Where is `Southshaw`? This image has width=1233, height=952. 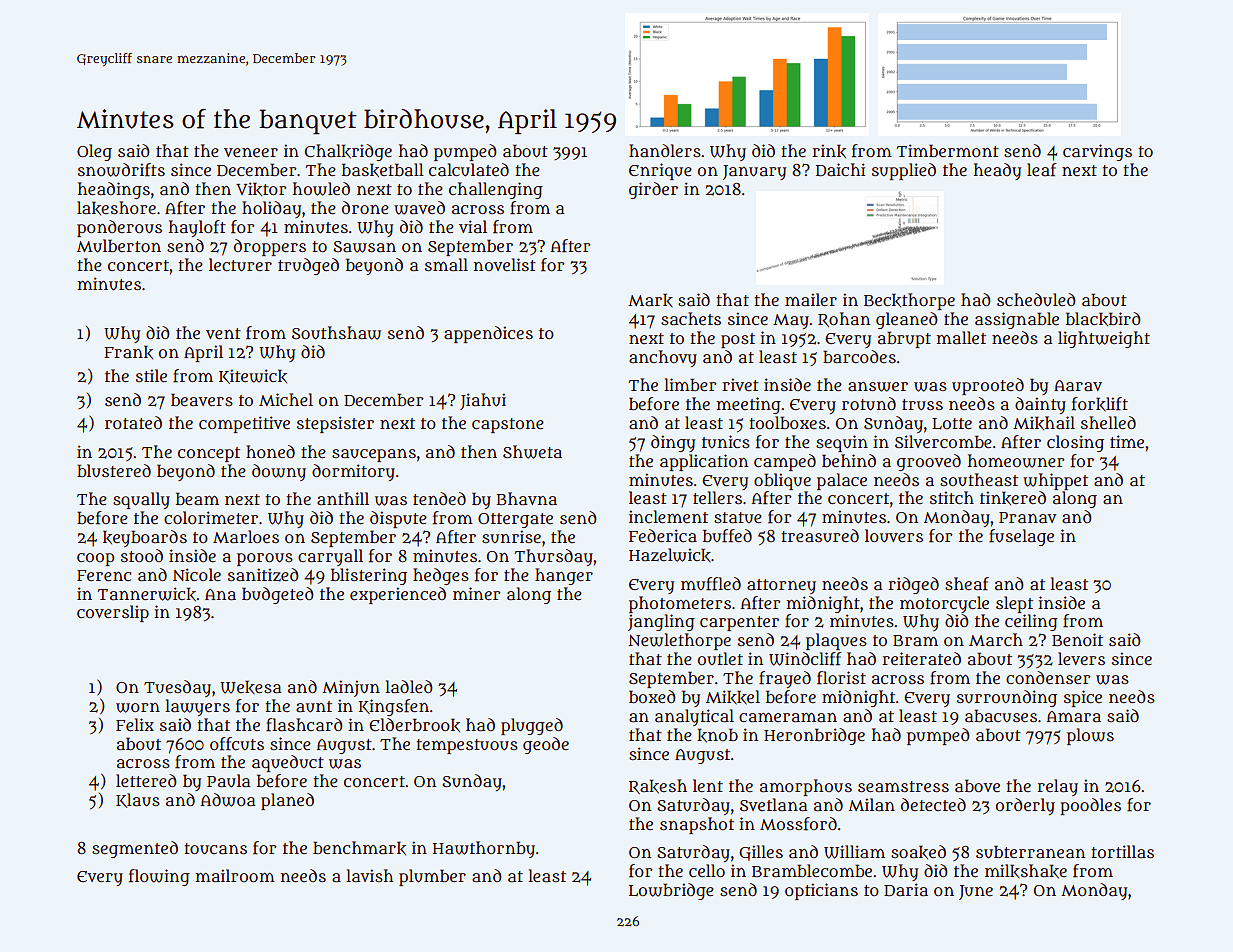 Southshaw is located at coordinates (336, 333).
